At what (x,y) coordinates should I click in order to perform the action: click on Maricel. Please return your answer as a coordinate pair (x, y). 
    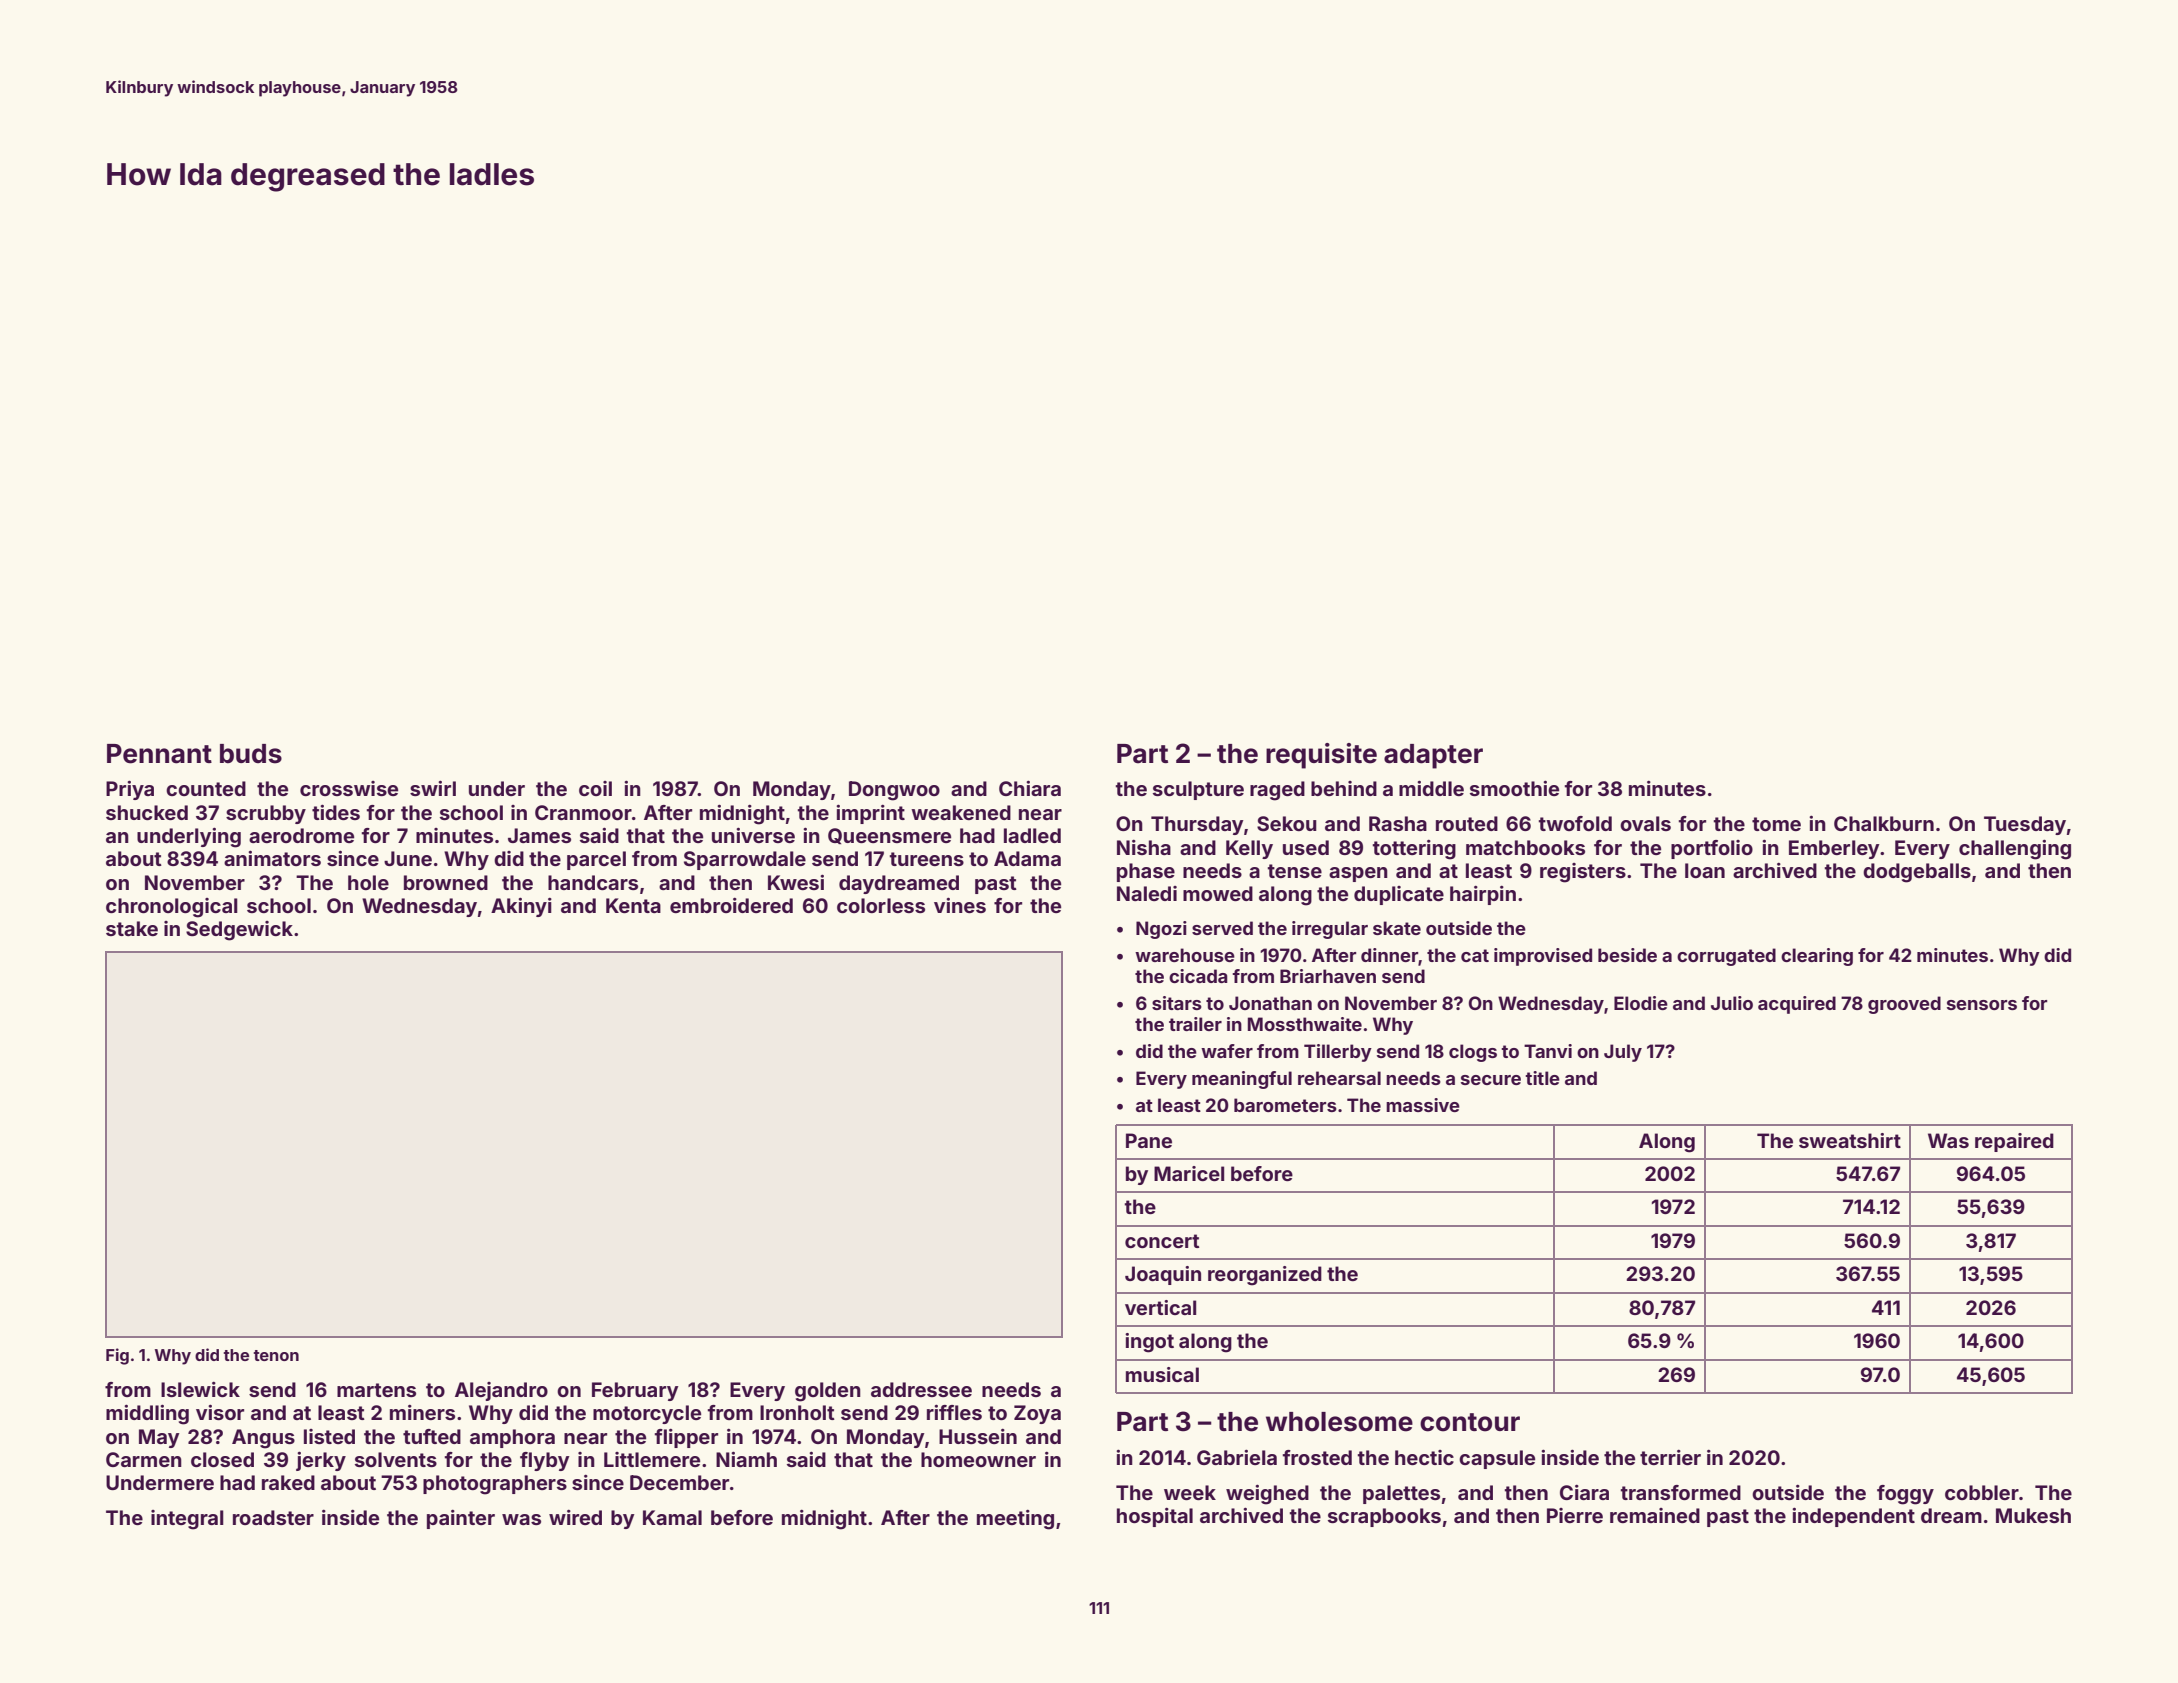
    Looking at the image, I should click on (1189, 1173).
